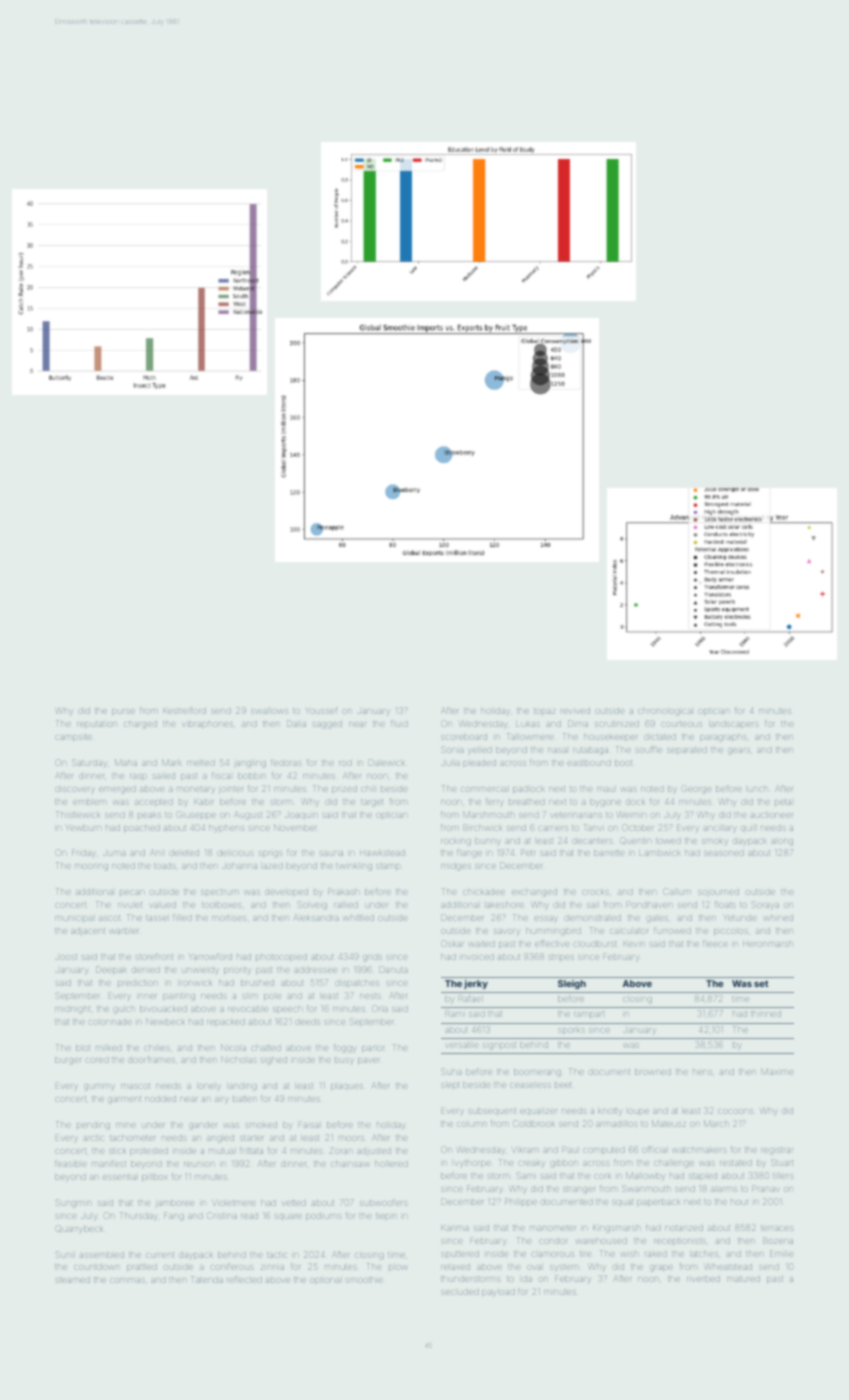  What do you see at coordinates (250, 764) in the screenshot?
I see `jangling` at bounding box center [250, 764].
